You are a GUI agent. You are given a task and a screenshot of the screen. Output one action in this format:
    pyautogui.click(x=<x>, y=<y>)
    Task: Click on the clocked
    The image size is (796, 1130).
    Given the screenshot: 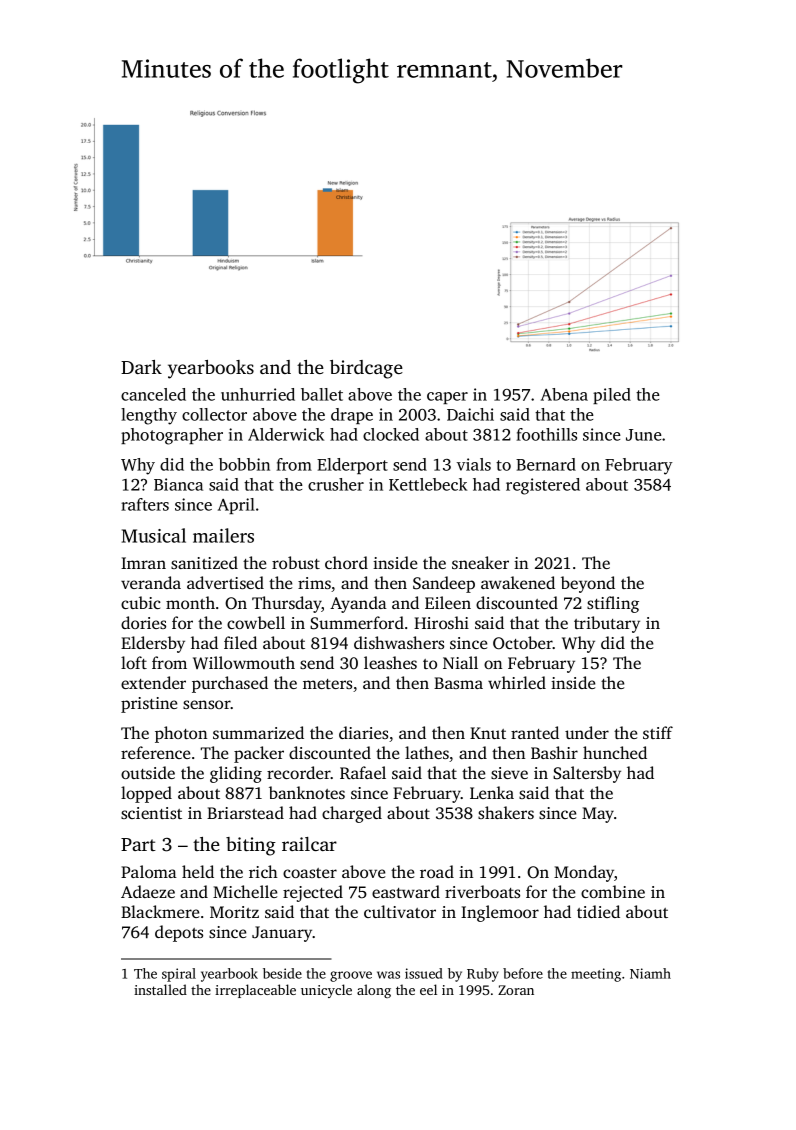 What is the action you would take?
    pyautogui.click(x=391, y=434)
